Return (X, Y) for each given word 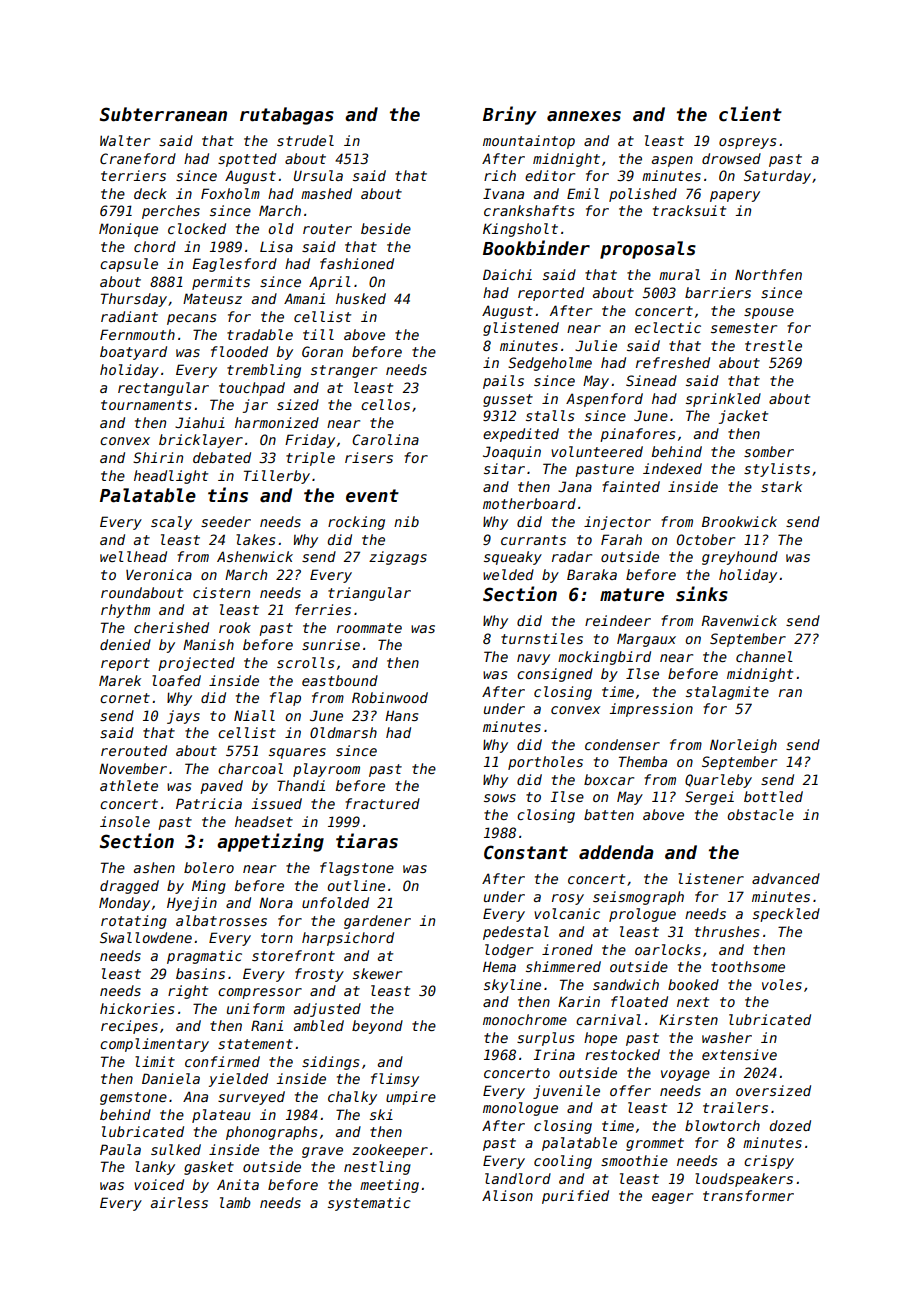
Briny (510, 115)
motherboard (529, 503)
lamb (235, 1202)
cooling (563, 1162)
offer (630, 1090)
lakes (255, 539)
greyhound (740, 558)
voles (782, 984)
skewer (377, 973)
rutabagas (287, 116)
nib (406, 521)
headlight (171, 477)
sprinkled (723, 400)
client (750, 114)
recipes (129, 1027)
